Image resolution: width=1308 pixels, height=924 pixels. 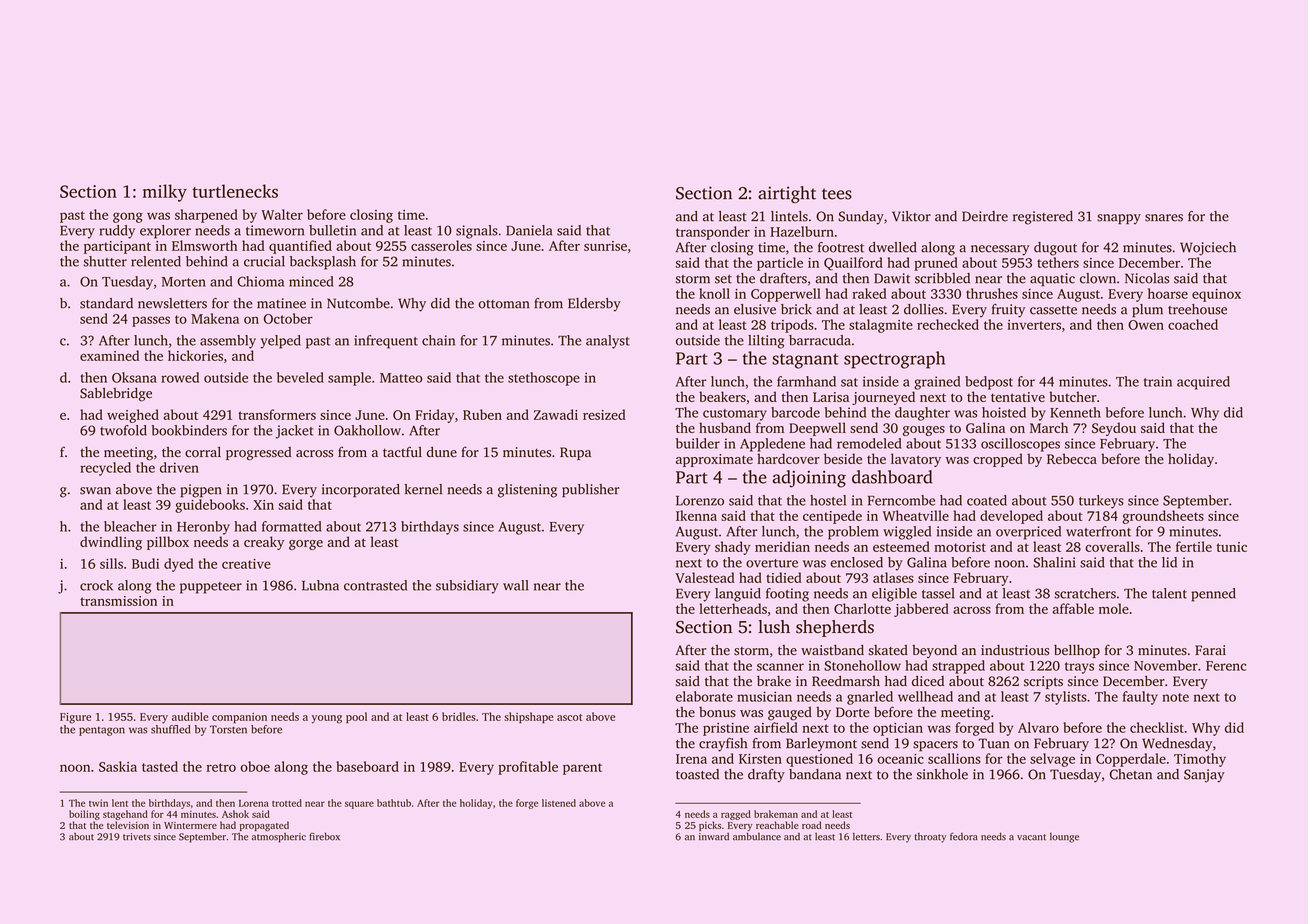 I want to click on tees, so click(x=837, y=194).
